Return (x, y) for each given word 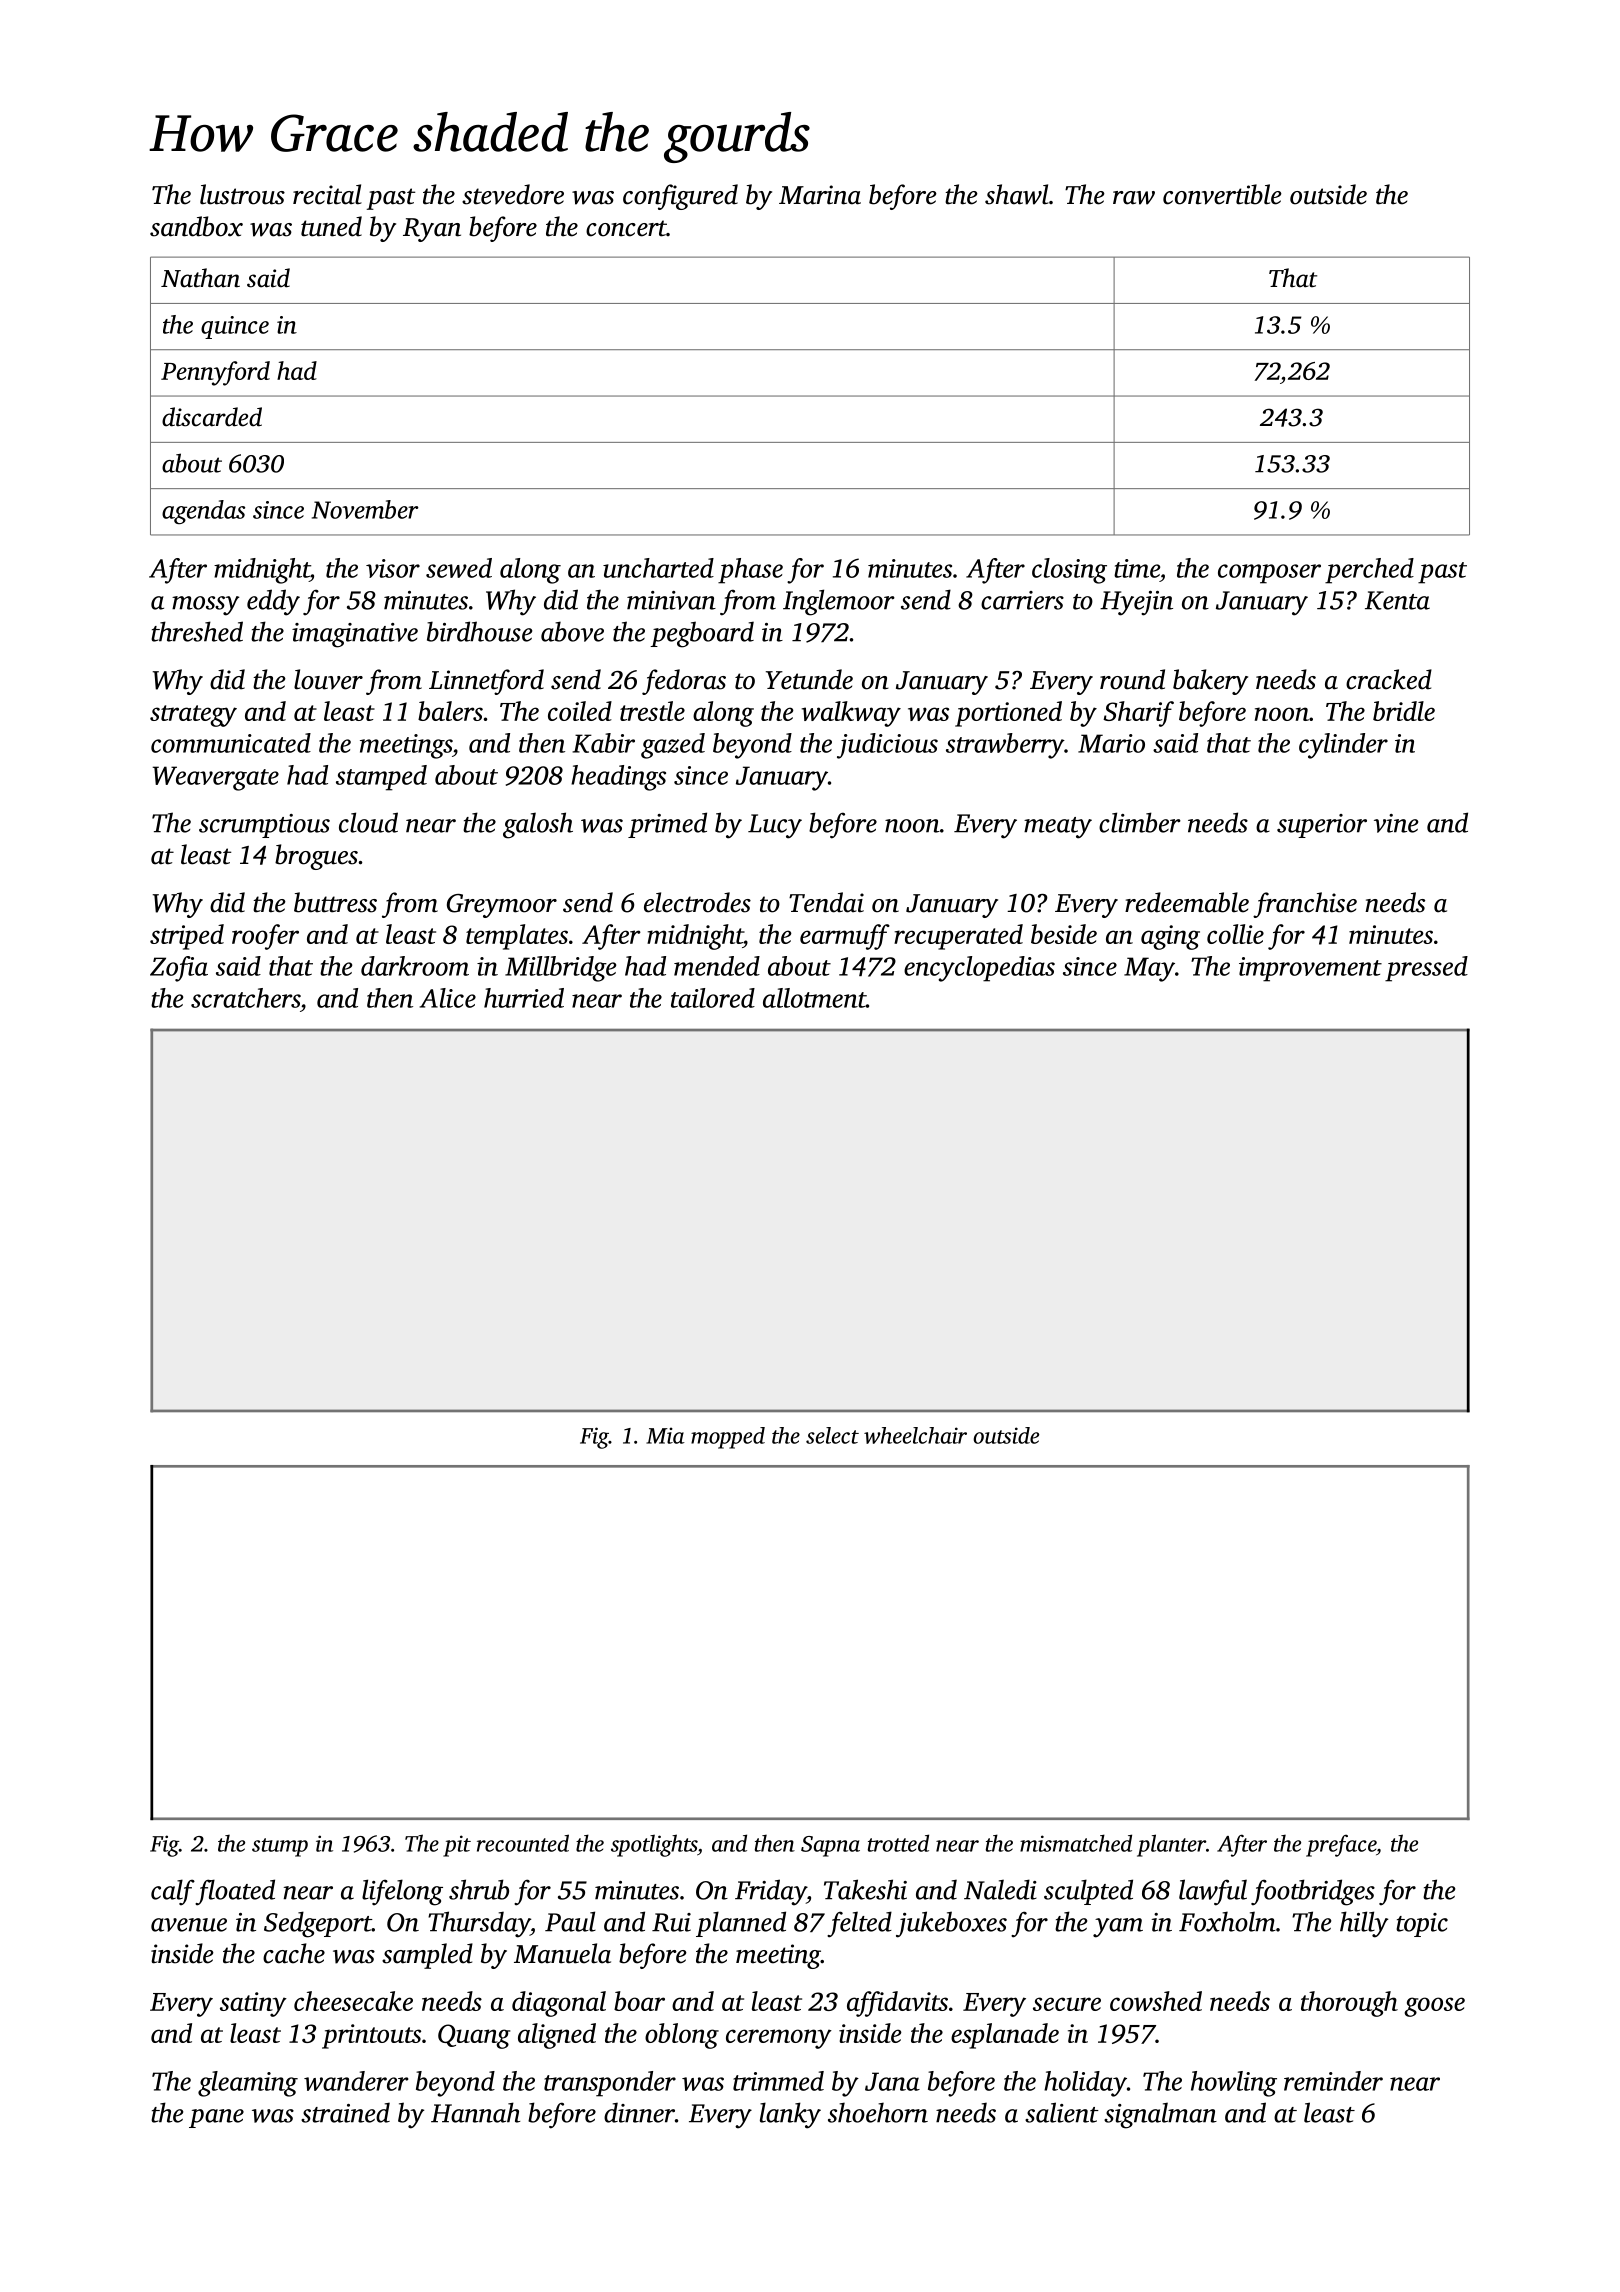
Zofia (179, 969)
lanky (790, 2115)
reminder (1333, 2081)
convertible (1222, 194)
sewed (459, 568)
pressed (1426, 969)
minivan (671, 600)
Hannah (475, 2112)
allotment (814, 998)
